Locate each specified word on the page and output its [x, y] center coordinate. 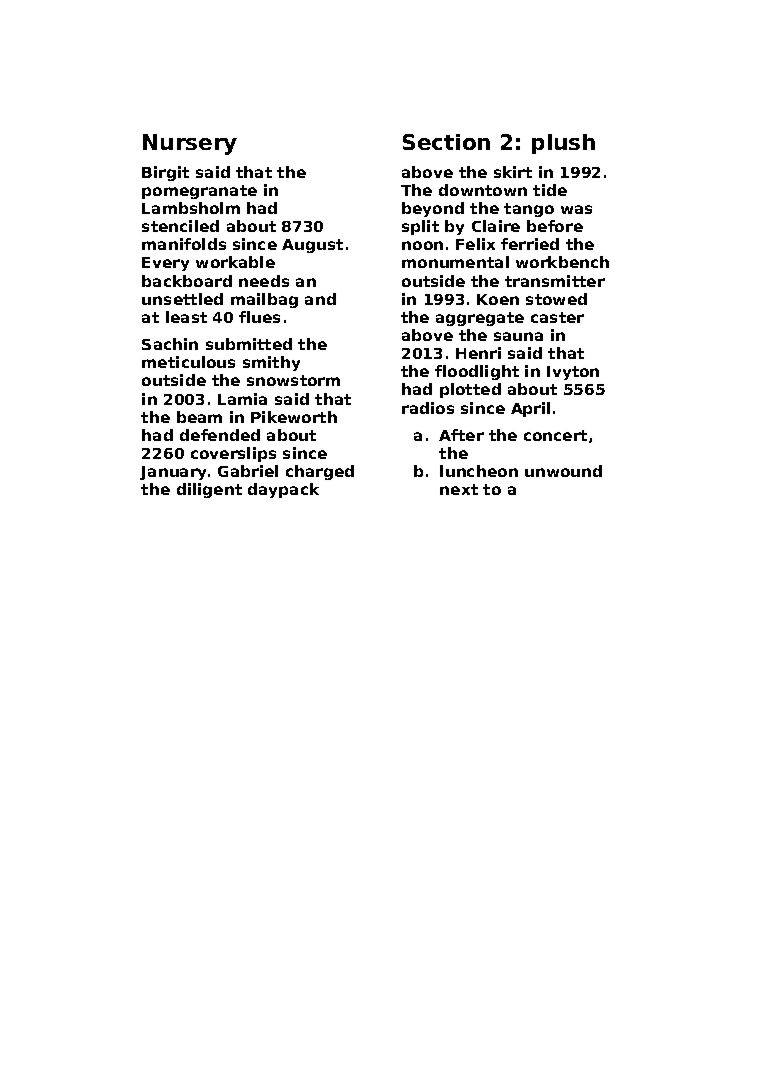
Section [446, 142]
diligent [209, 490]
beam [199, 417]
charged [320, 472]
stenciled [180, 226]
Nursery [190, 144]
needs [264, 281]
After [461, 435]
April [530, 409]
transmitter [555, 281]
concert [555, 435]
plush [563, 144]
